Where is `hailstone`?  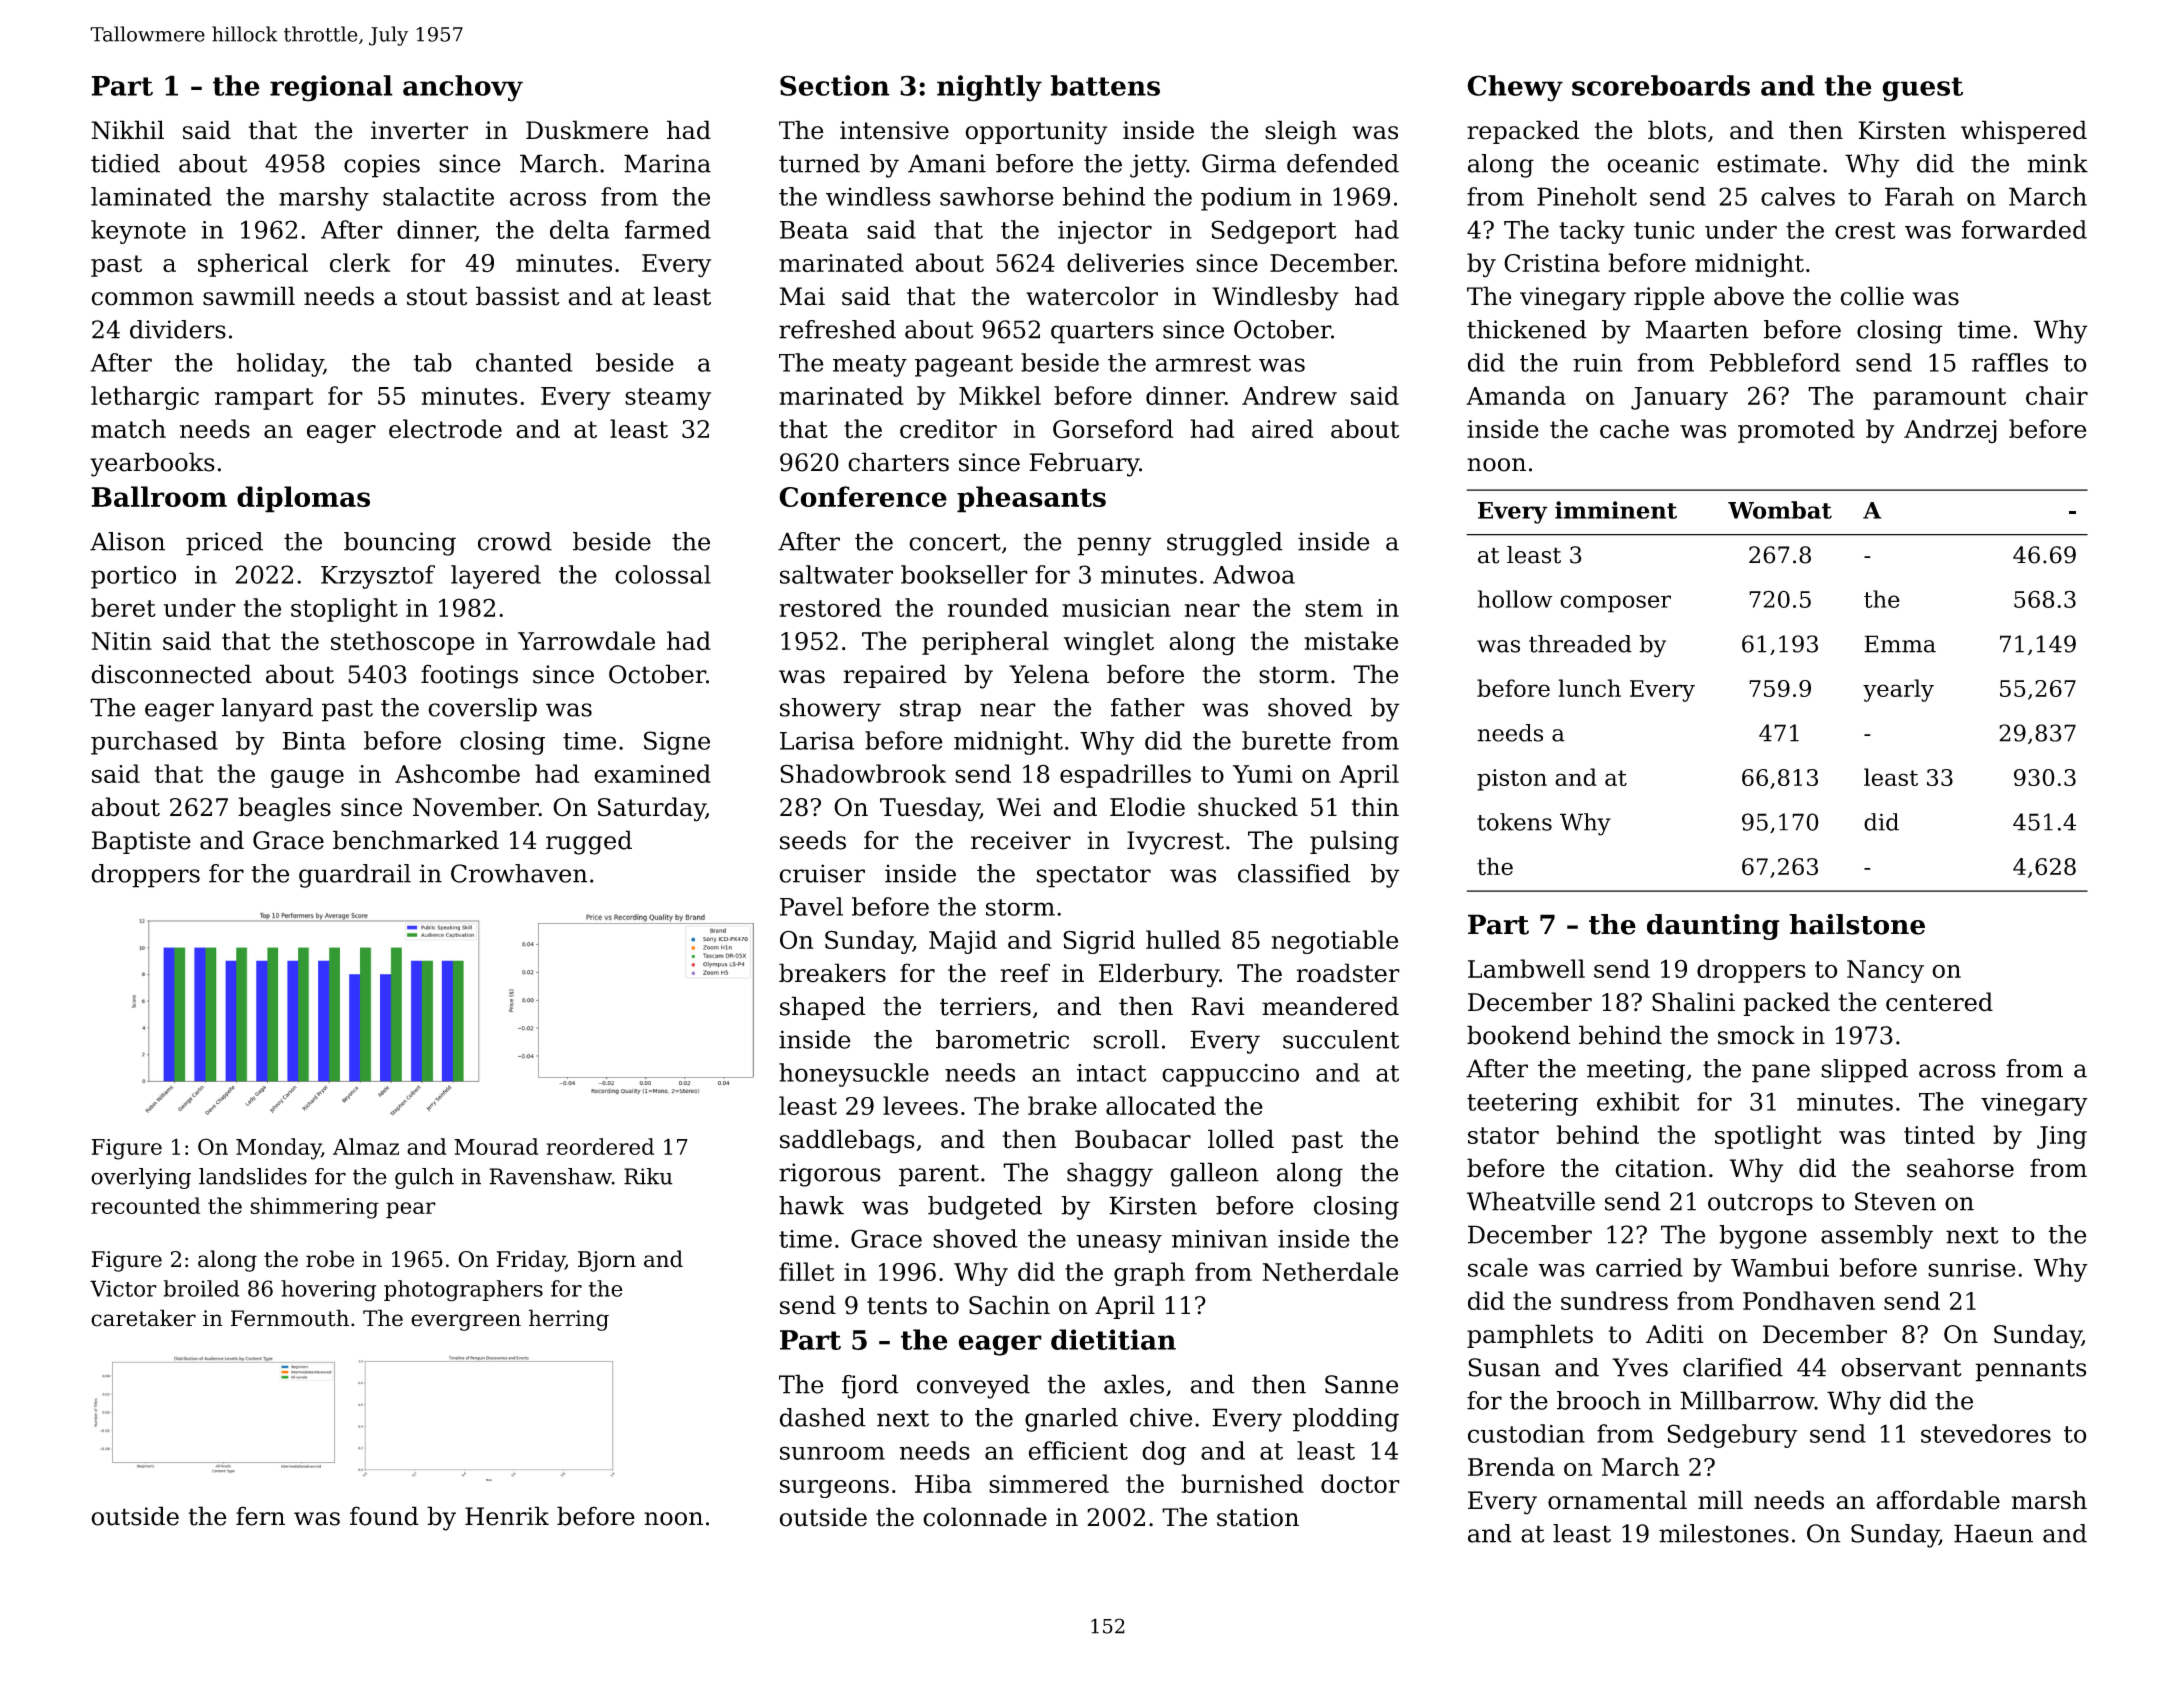
hailstone is located at coordinates (1857, 924).
